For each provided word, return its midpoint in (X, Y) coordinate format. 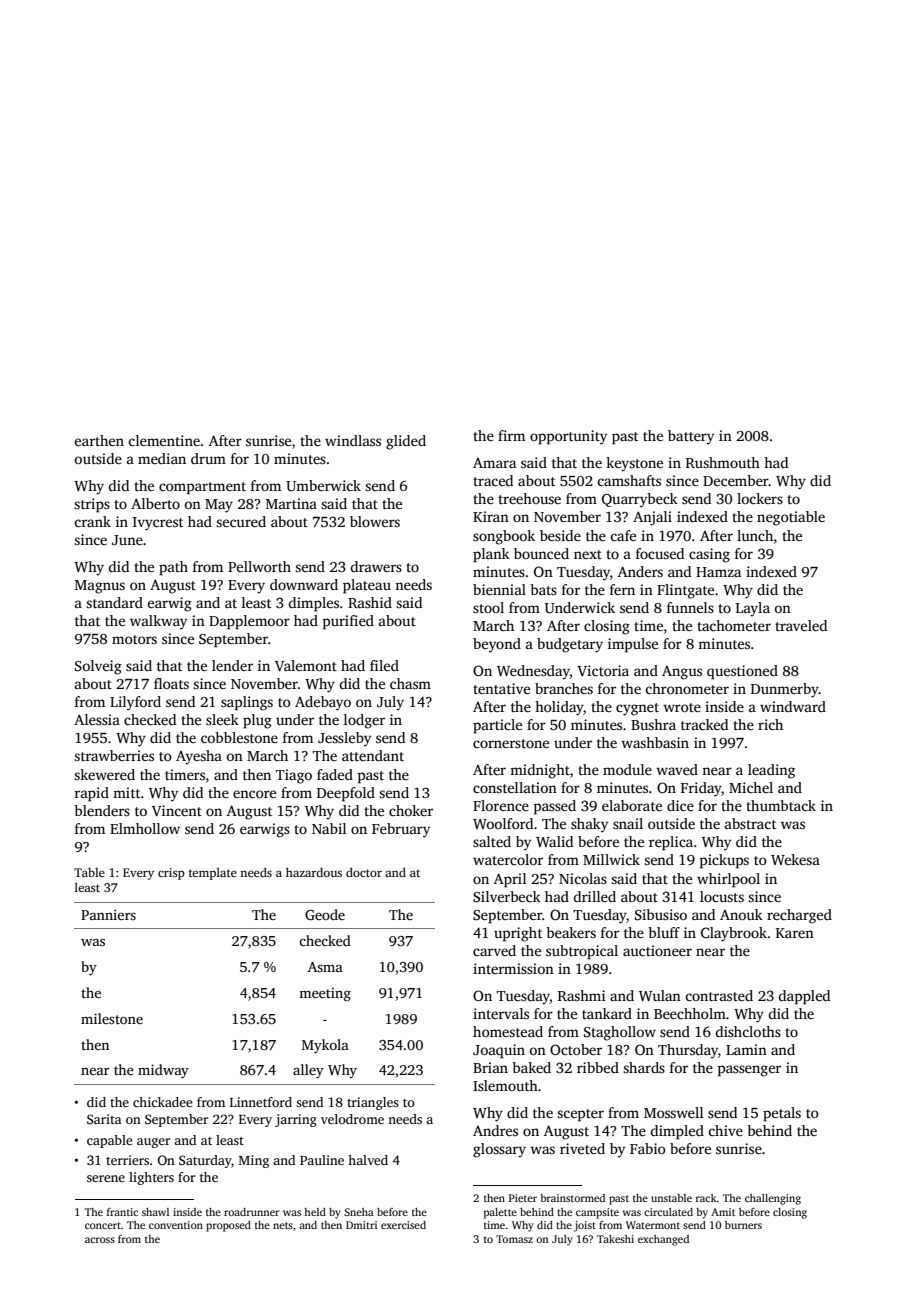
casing (709, 555)
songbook (504, 537)
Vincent (177, 810)
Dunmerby (785, 690)
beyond (497, 645)
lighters (151, 1178)
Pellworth (259, 566)
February (401, 830)
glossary (499, 1150)
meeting (325, 994)
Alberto (155, 503)
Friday (701, 789)
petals (782, 1114)
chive (726, 1130)
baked (531, 1067)
